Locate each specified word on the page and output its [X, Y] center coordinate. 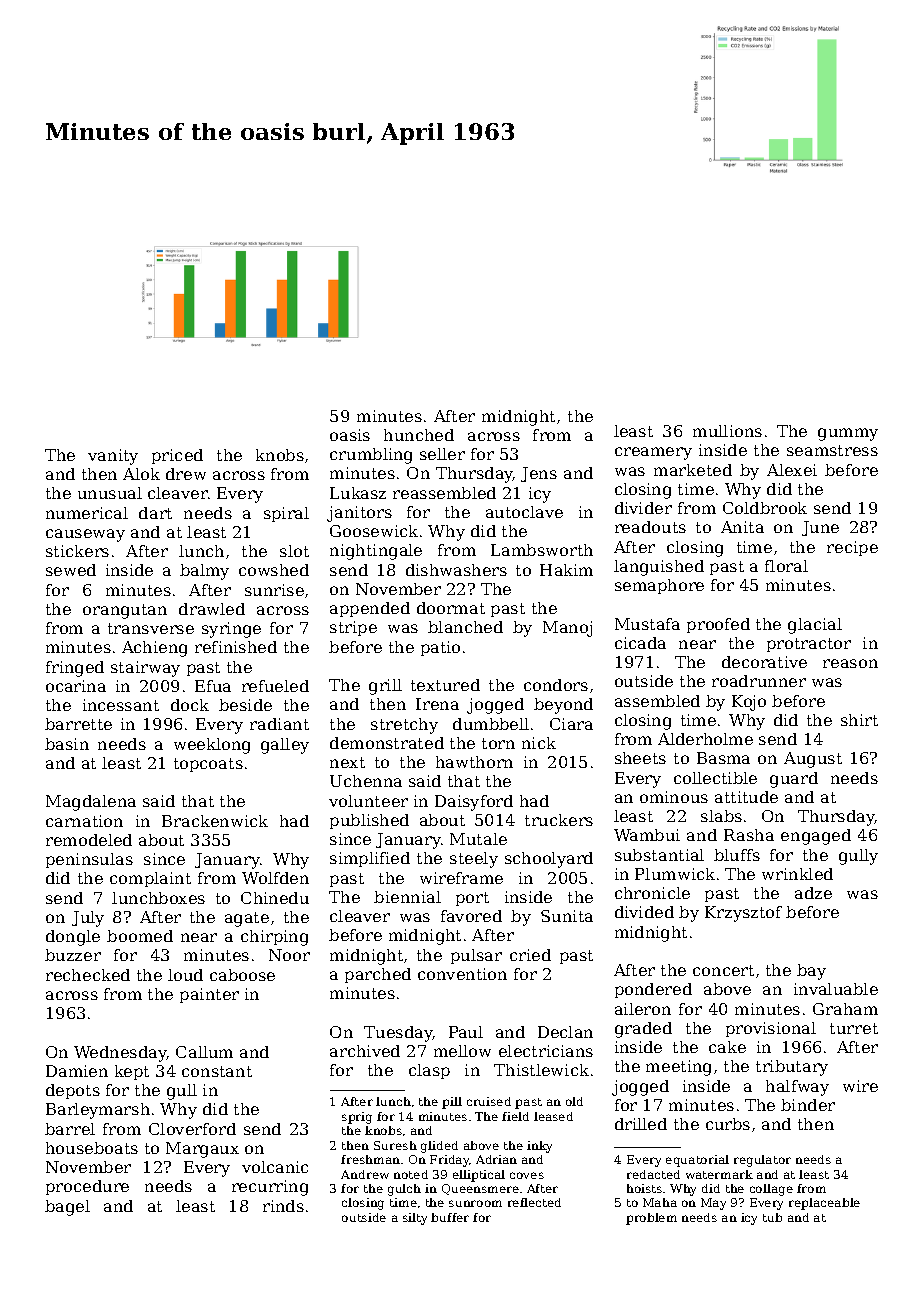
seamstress [832, 450]
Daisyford [474, 803]
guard [794, 780]
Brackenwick [215, 821]
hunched [419, 435]
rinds [283, 1206]
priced [177, 456]
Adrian [496, 1159]
